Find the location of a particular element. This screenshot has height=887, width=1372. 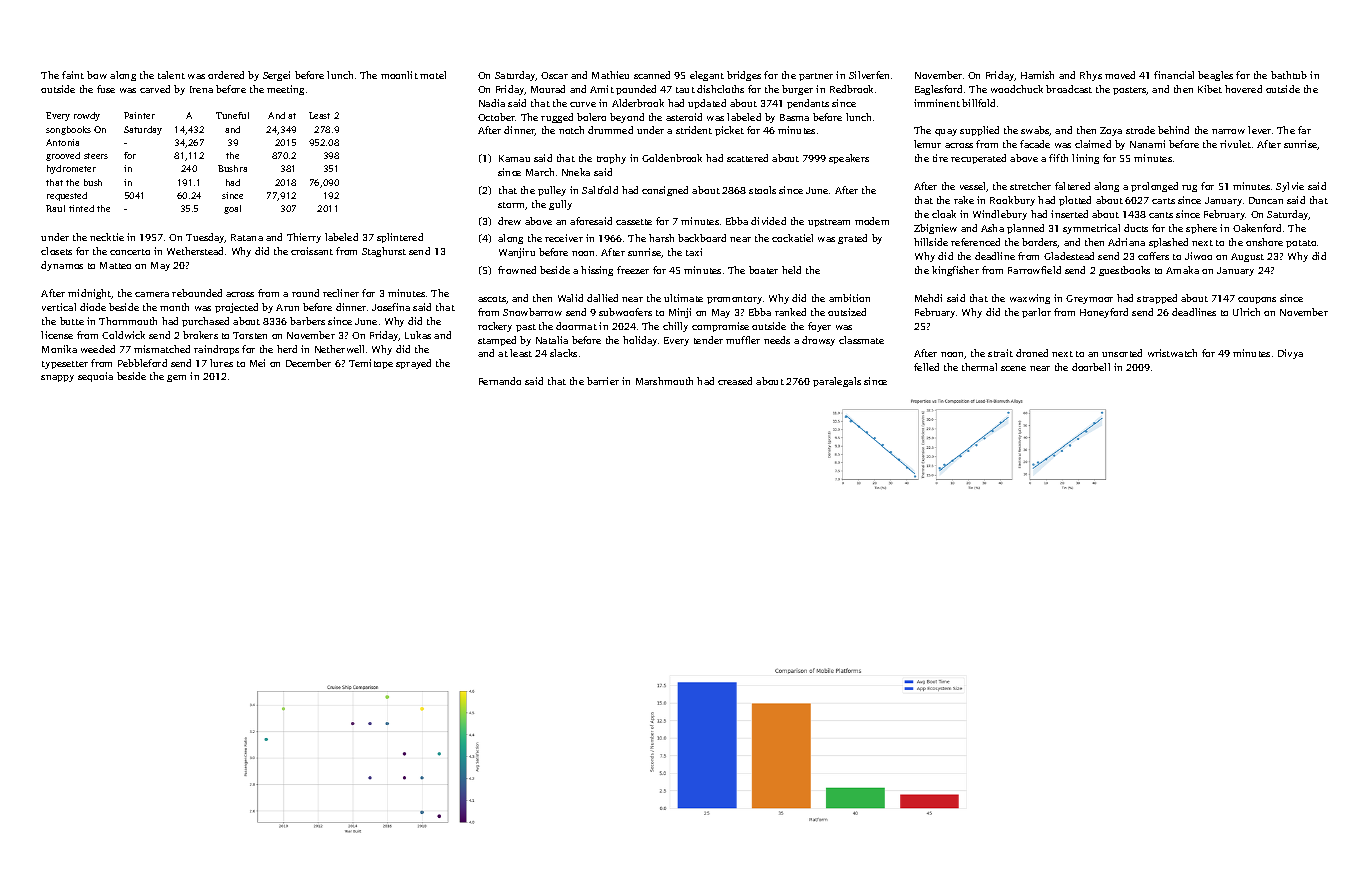

gem is located at coordinates (176, 378).
